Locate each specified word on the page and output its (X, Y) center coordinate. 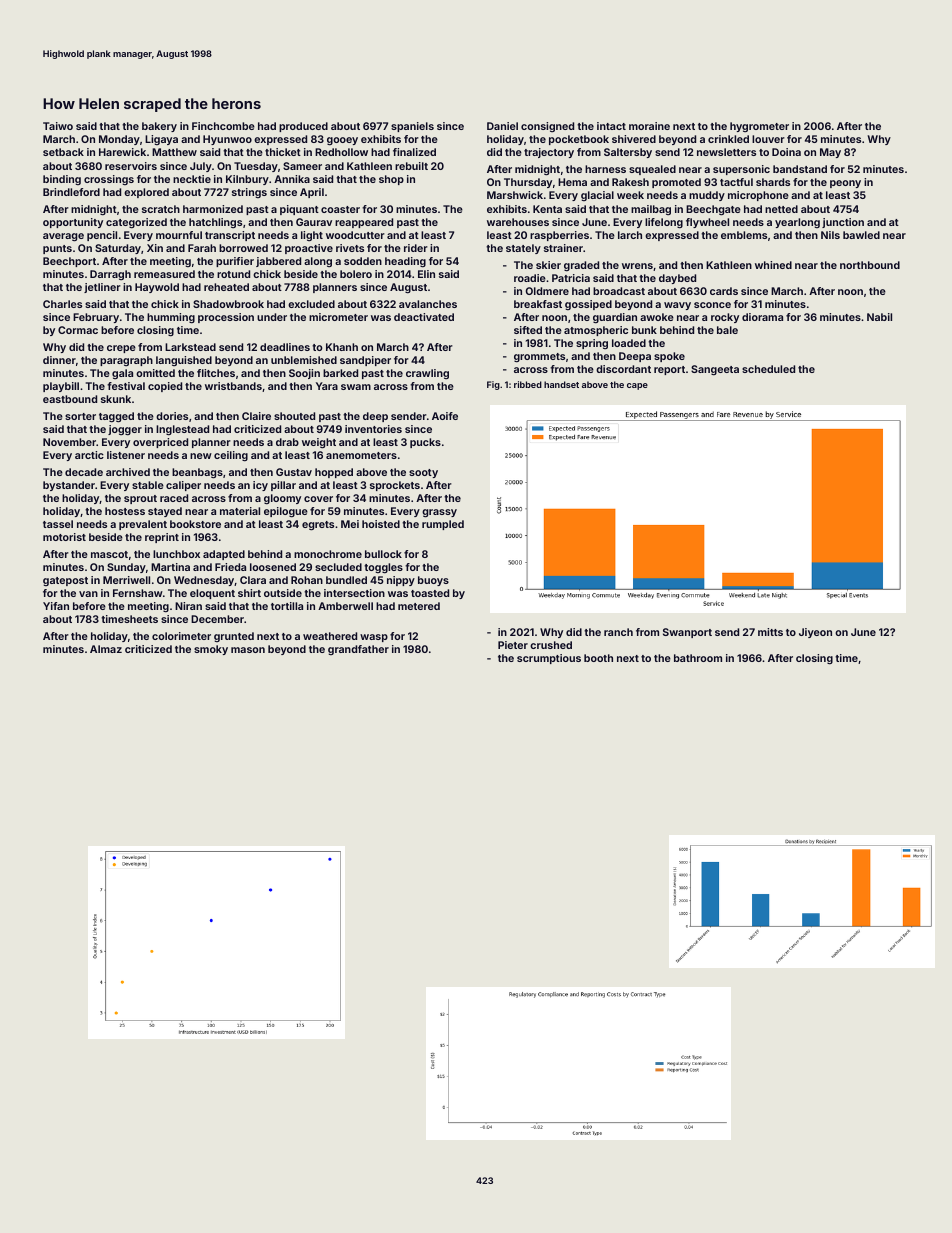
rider (416, 248)
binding (62, 180)
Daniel (502, 126)
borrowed (243, 248)
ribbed (528, 384)
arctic (89, 455)
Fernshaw (138, 593)
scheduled (768, 369)
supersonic (741, 170)
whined (773, 265)
